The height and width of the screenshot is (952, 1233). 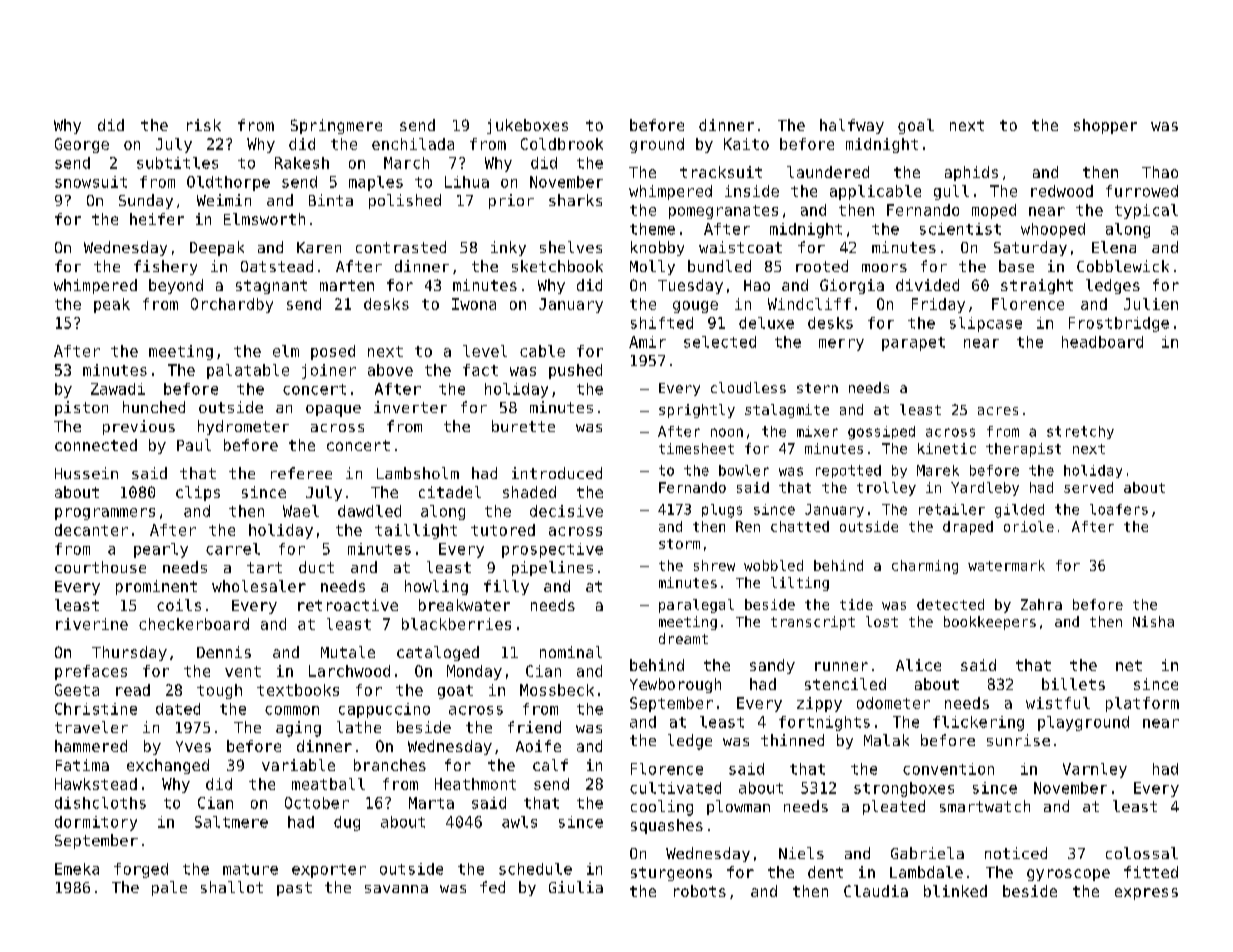 I want to click on served, so click(x=1088, y=487).
